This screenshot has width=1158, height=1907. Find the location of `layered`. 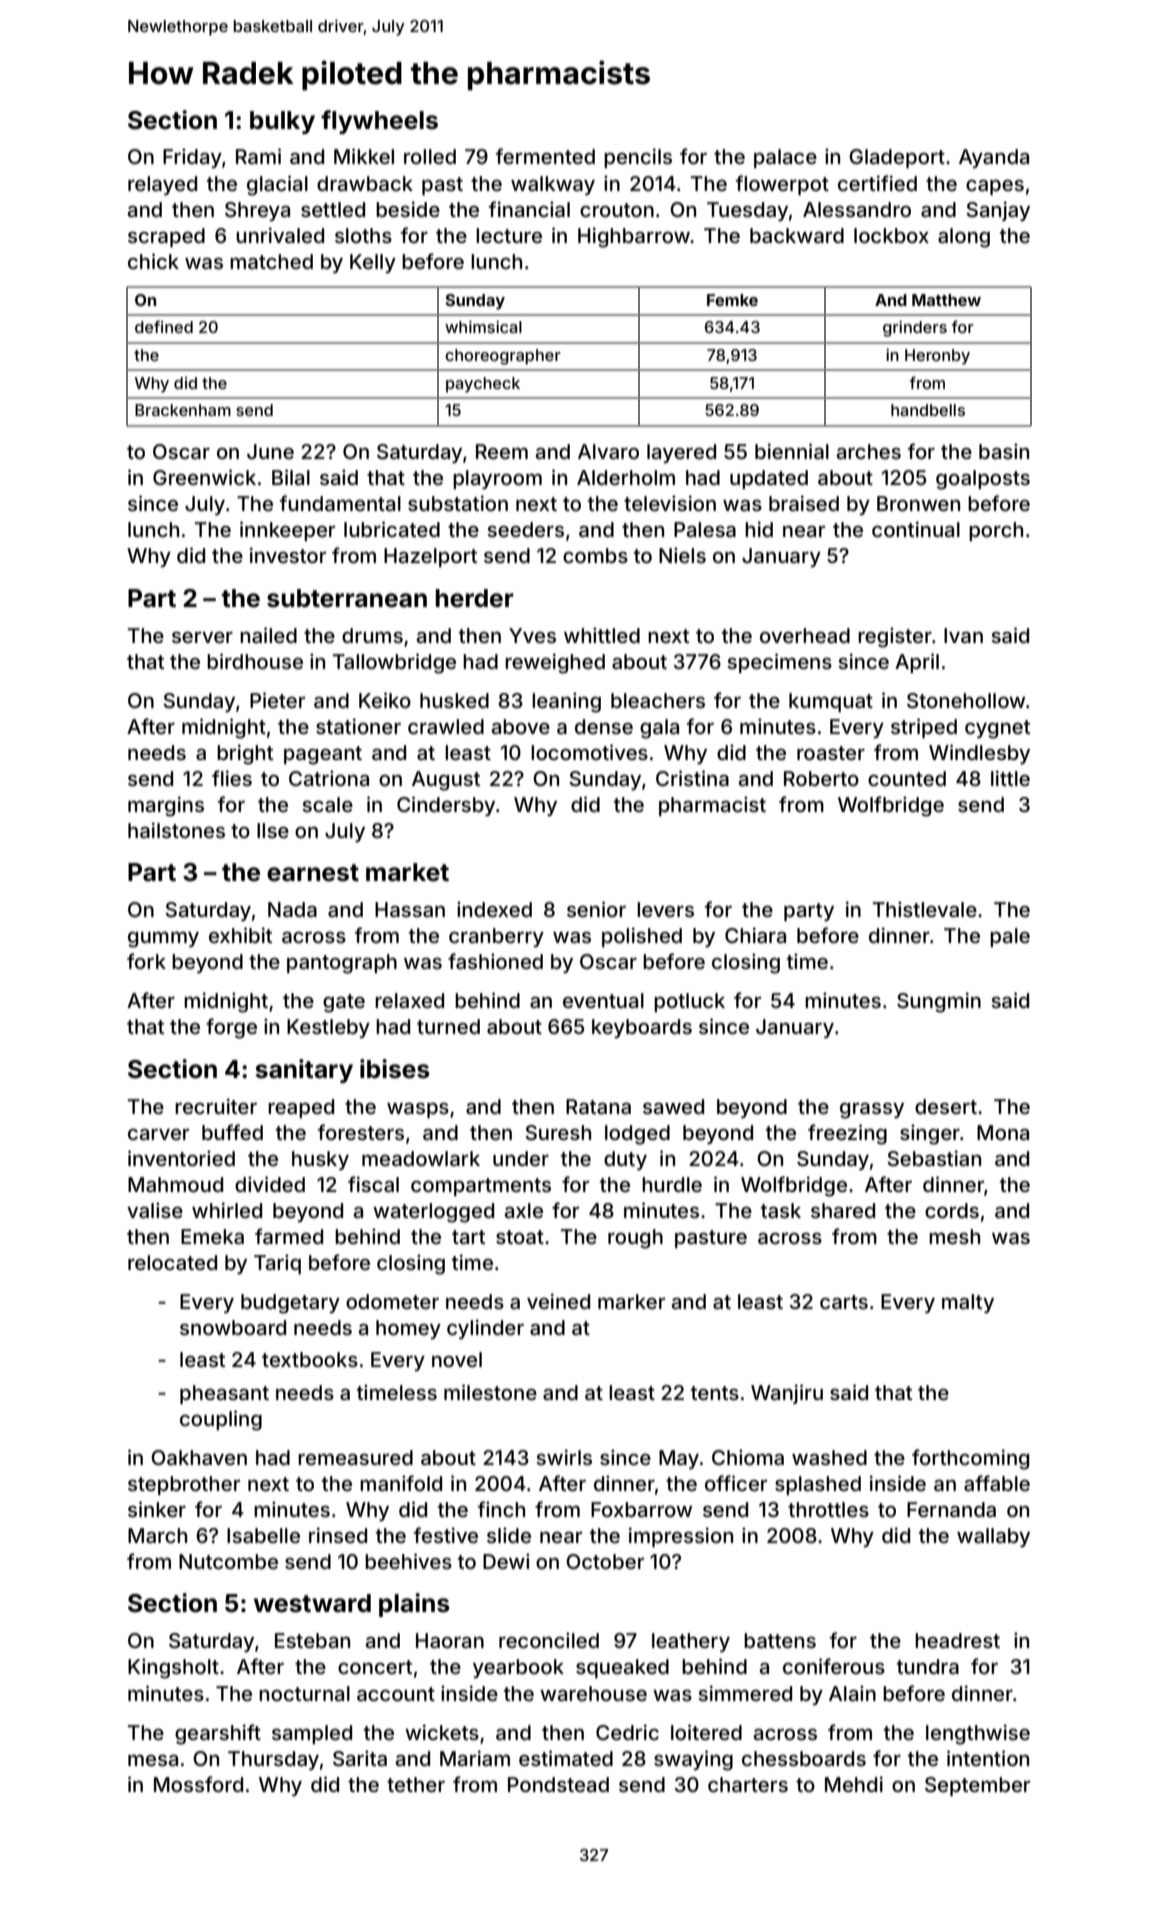

layered is located at coordinates (681, 453).
